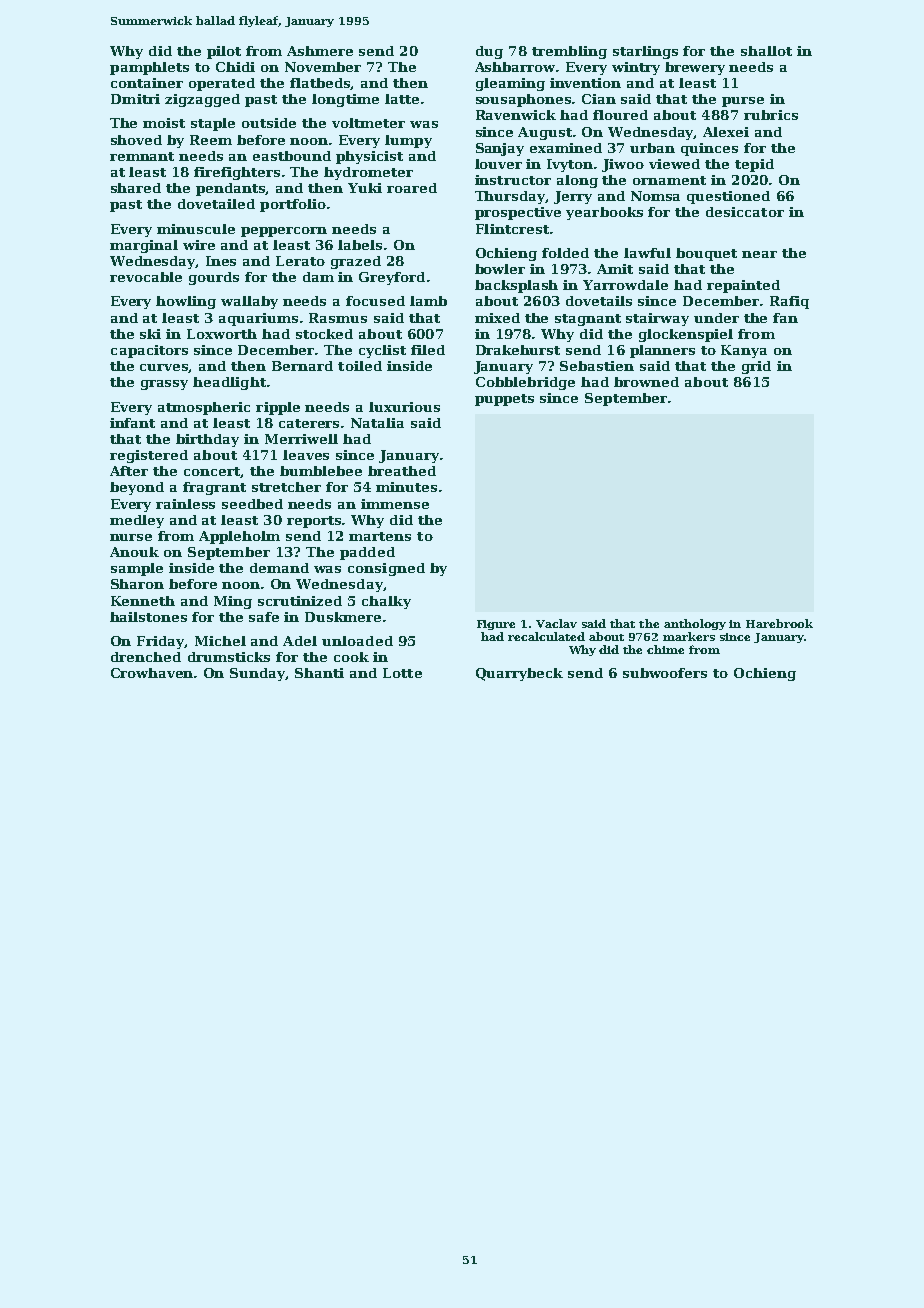  What do you see at coordinates (695, 68) in the screenshot?
I see `brewery` at bounding box center [695, 68].
